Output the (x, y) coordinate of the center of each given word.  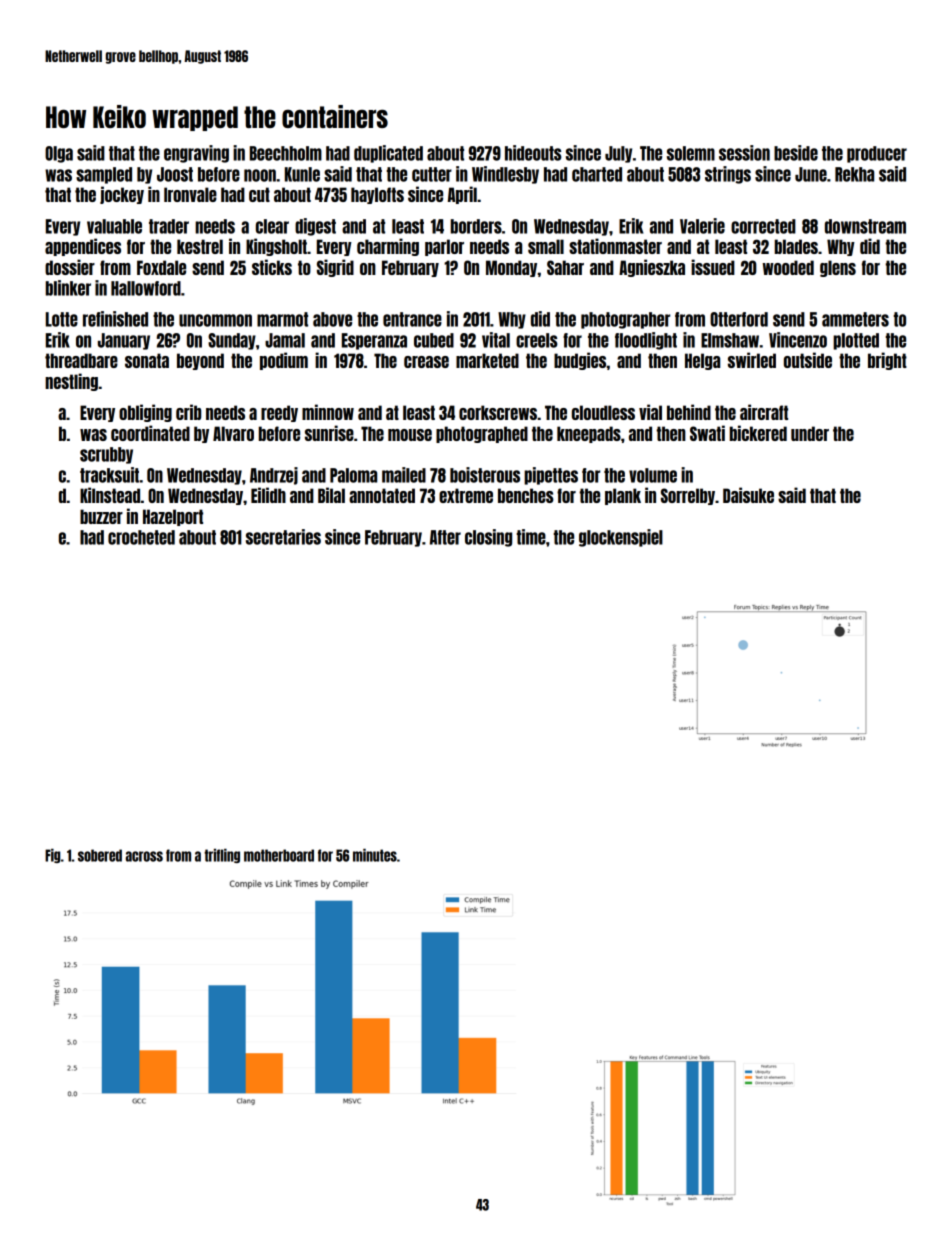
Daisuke (748, 495)
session (744, 153)
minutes (375, 855)
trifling (222, 856)
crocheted (141, 537)
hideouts (533, 153)
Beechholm (286, 153)
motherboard (279, 855)
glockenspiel (621, 538)
